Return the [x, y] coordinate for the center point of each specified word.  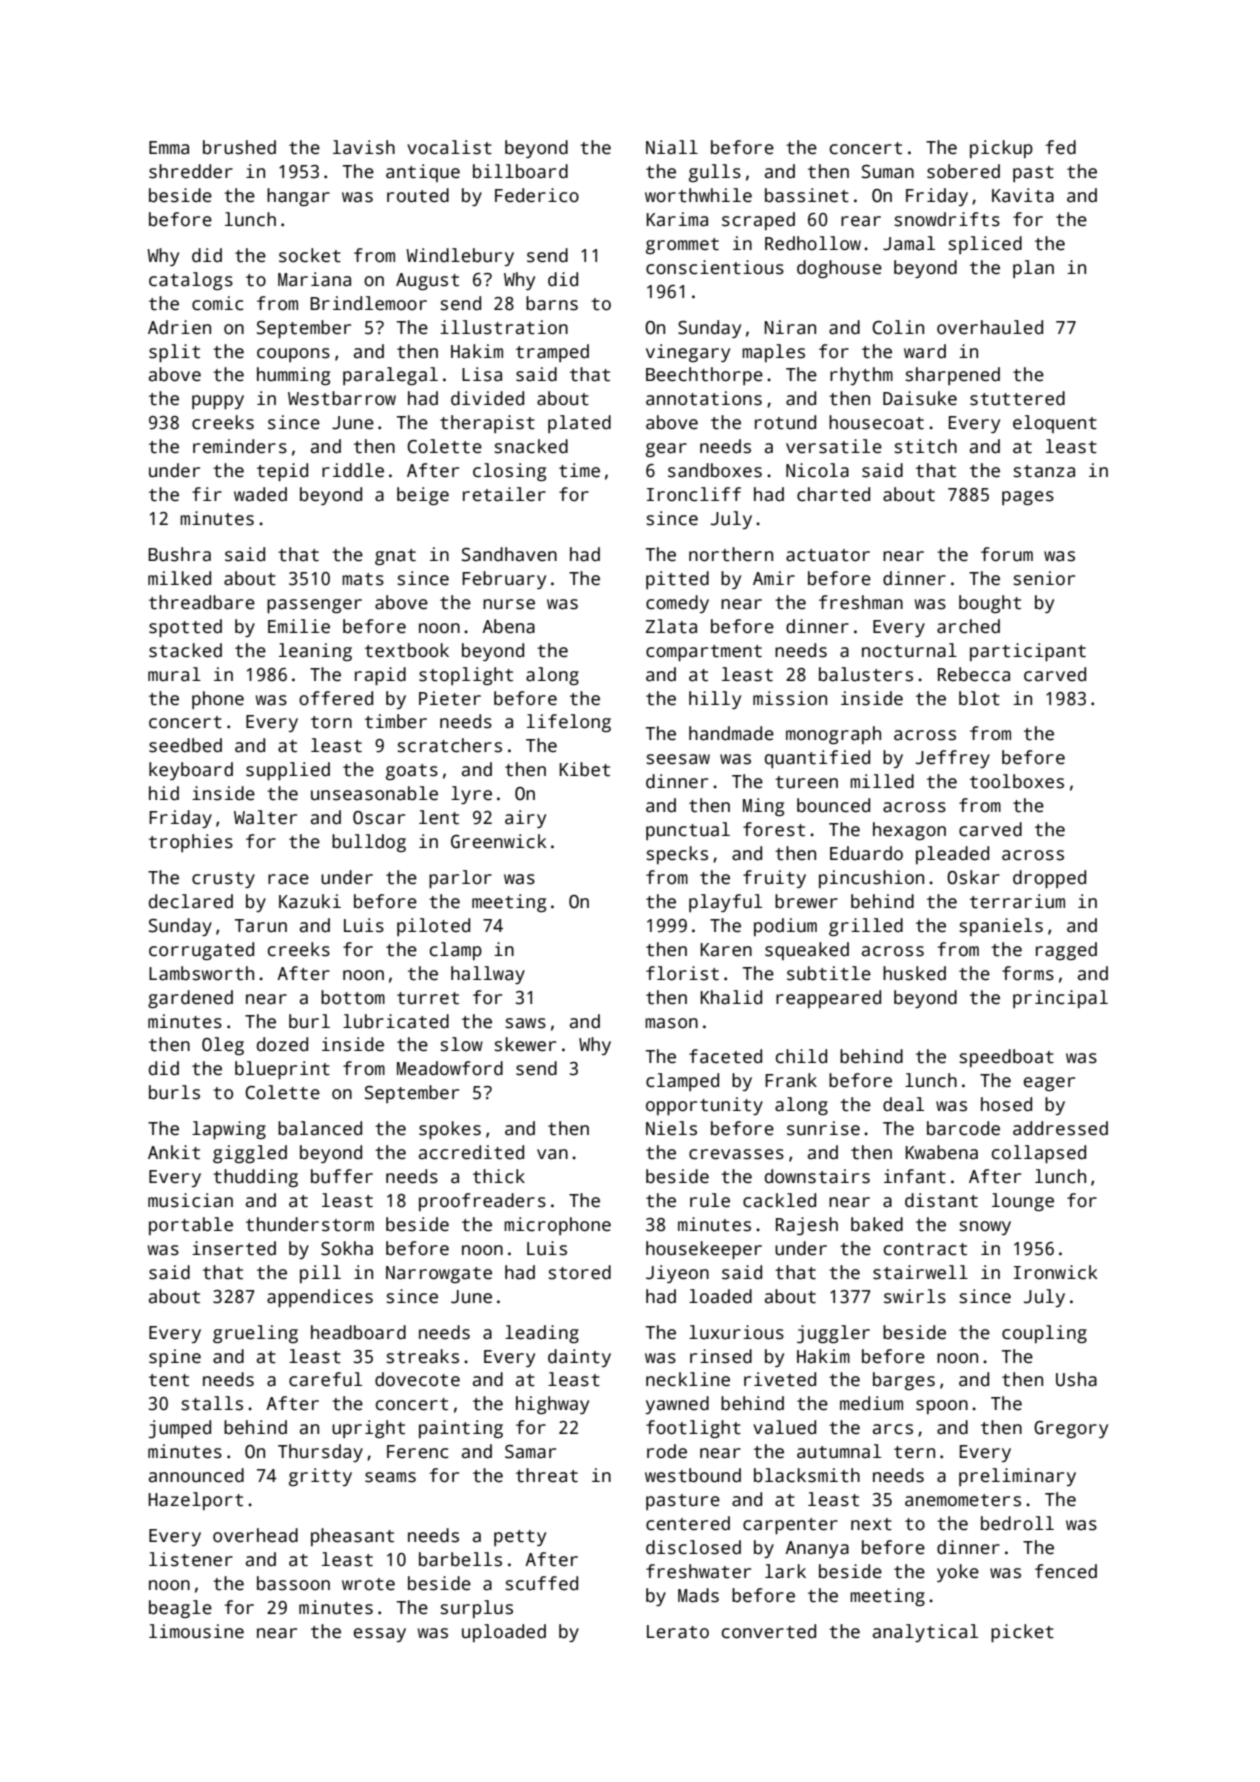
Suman [888, 172]
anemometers [963, 1500]
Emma [169, 148]
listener [191, 1559]
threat [547, 1475]
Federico [537, 195]
